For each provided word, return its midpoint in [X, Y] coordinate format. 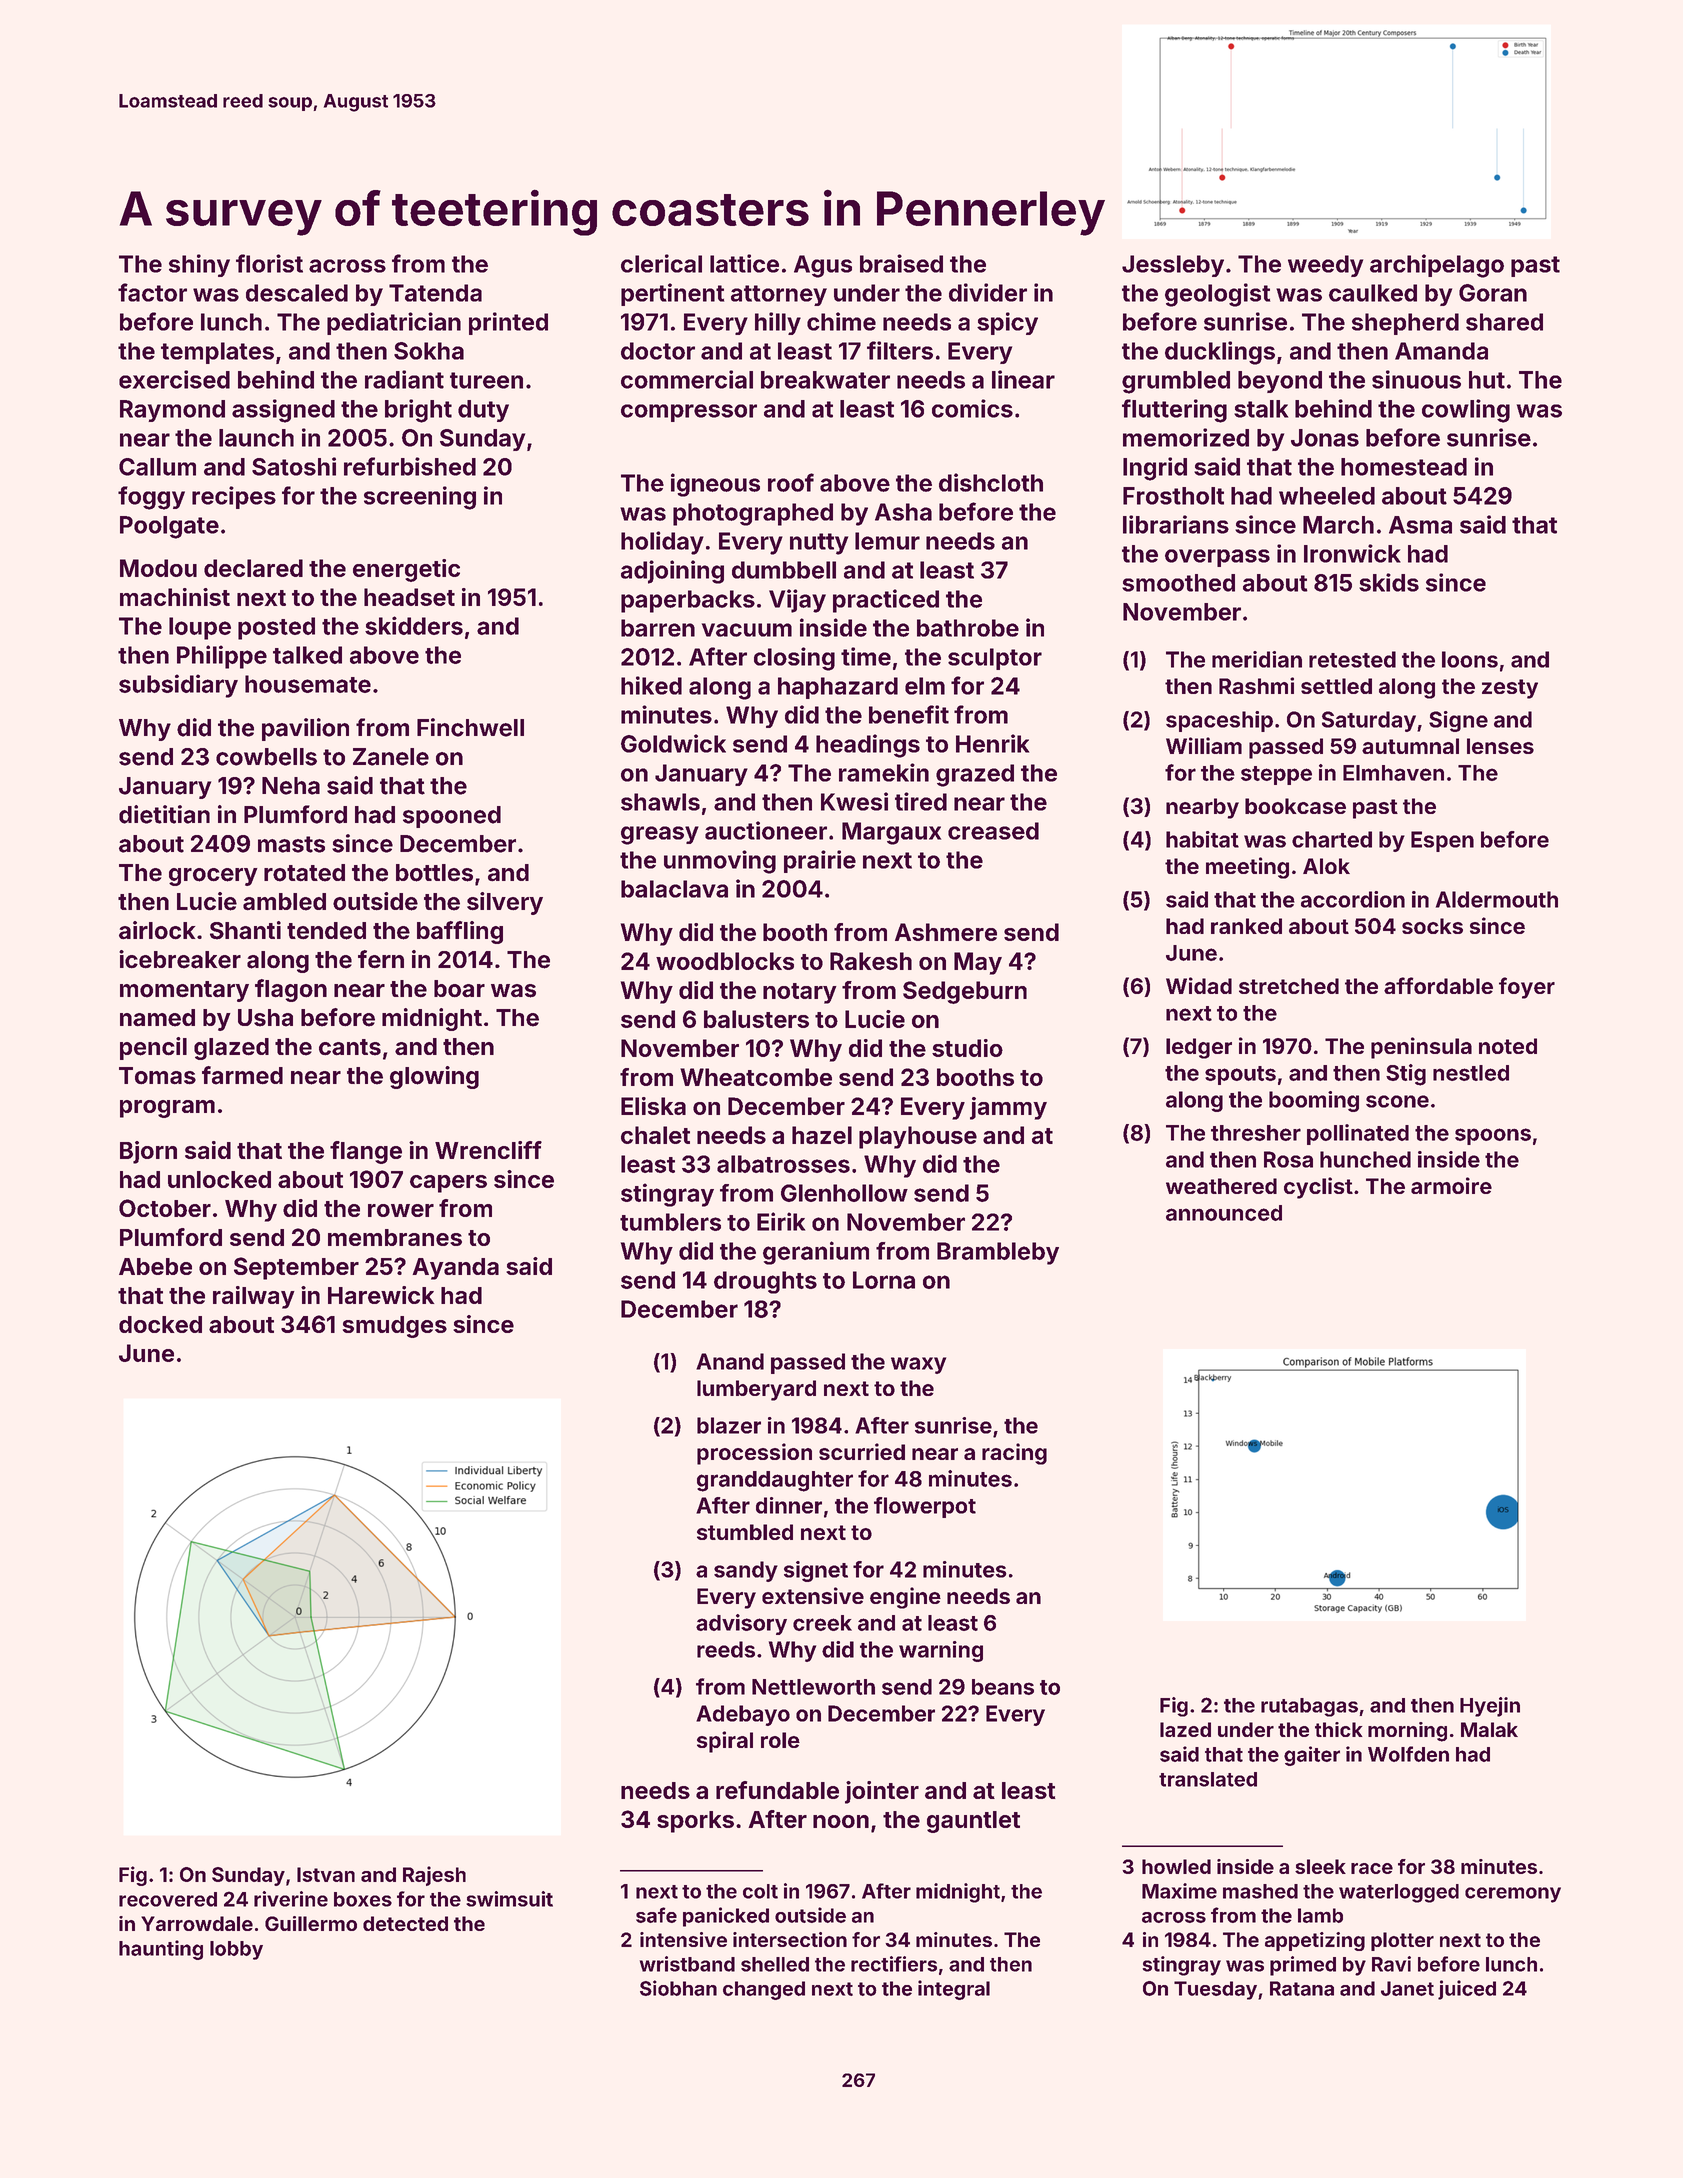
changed [764, 1990]
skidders [414, 625]
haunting [161, 1950]
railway [254, 1297]
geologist [1217, 295]
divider [988, 292]
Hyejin [1490, 1707]
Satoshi [294, 466]
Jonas [1325, 438]
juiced [1467, 1990]
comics [972, 408]
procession [754, 1454]
